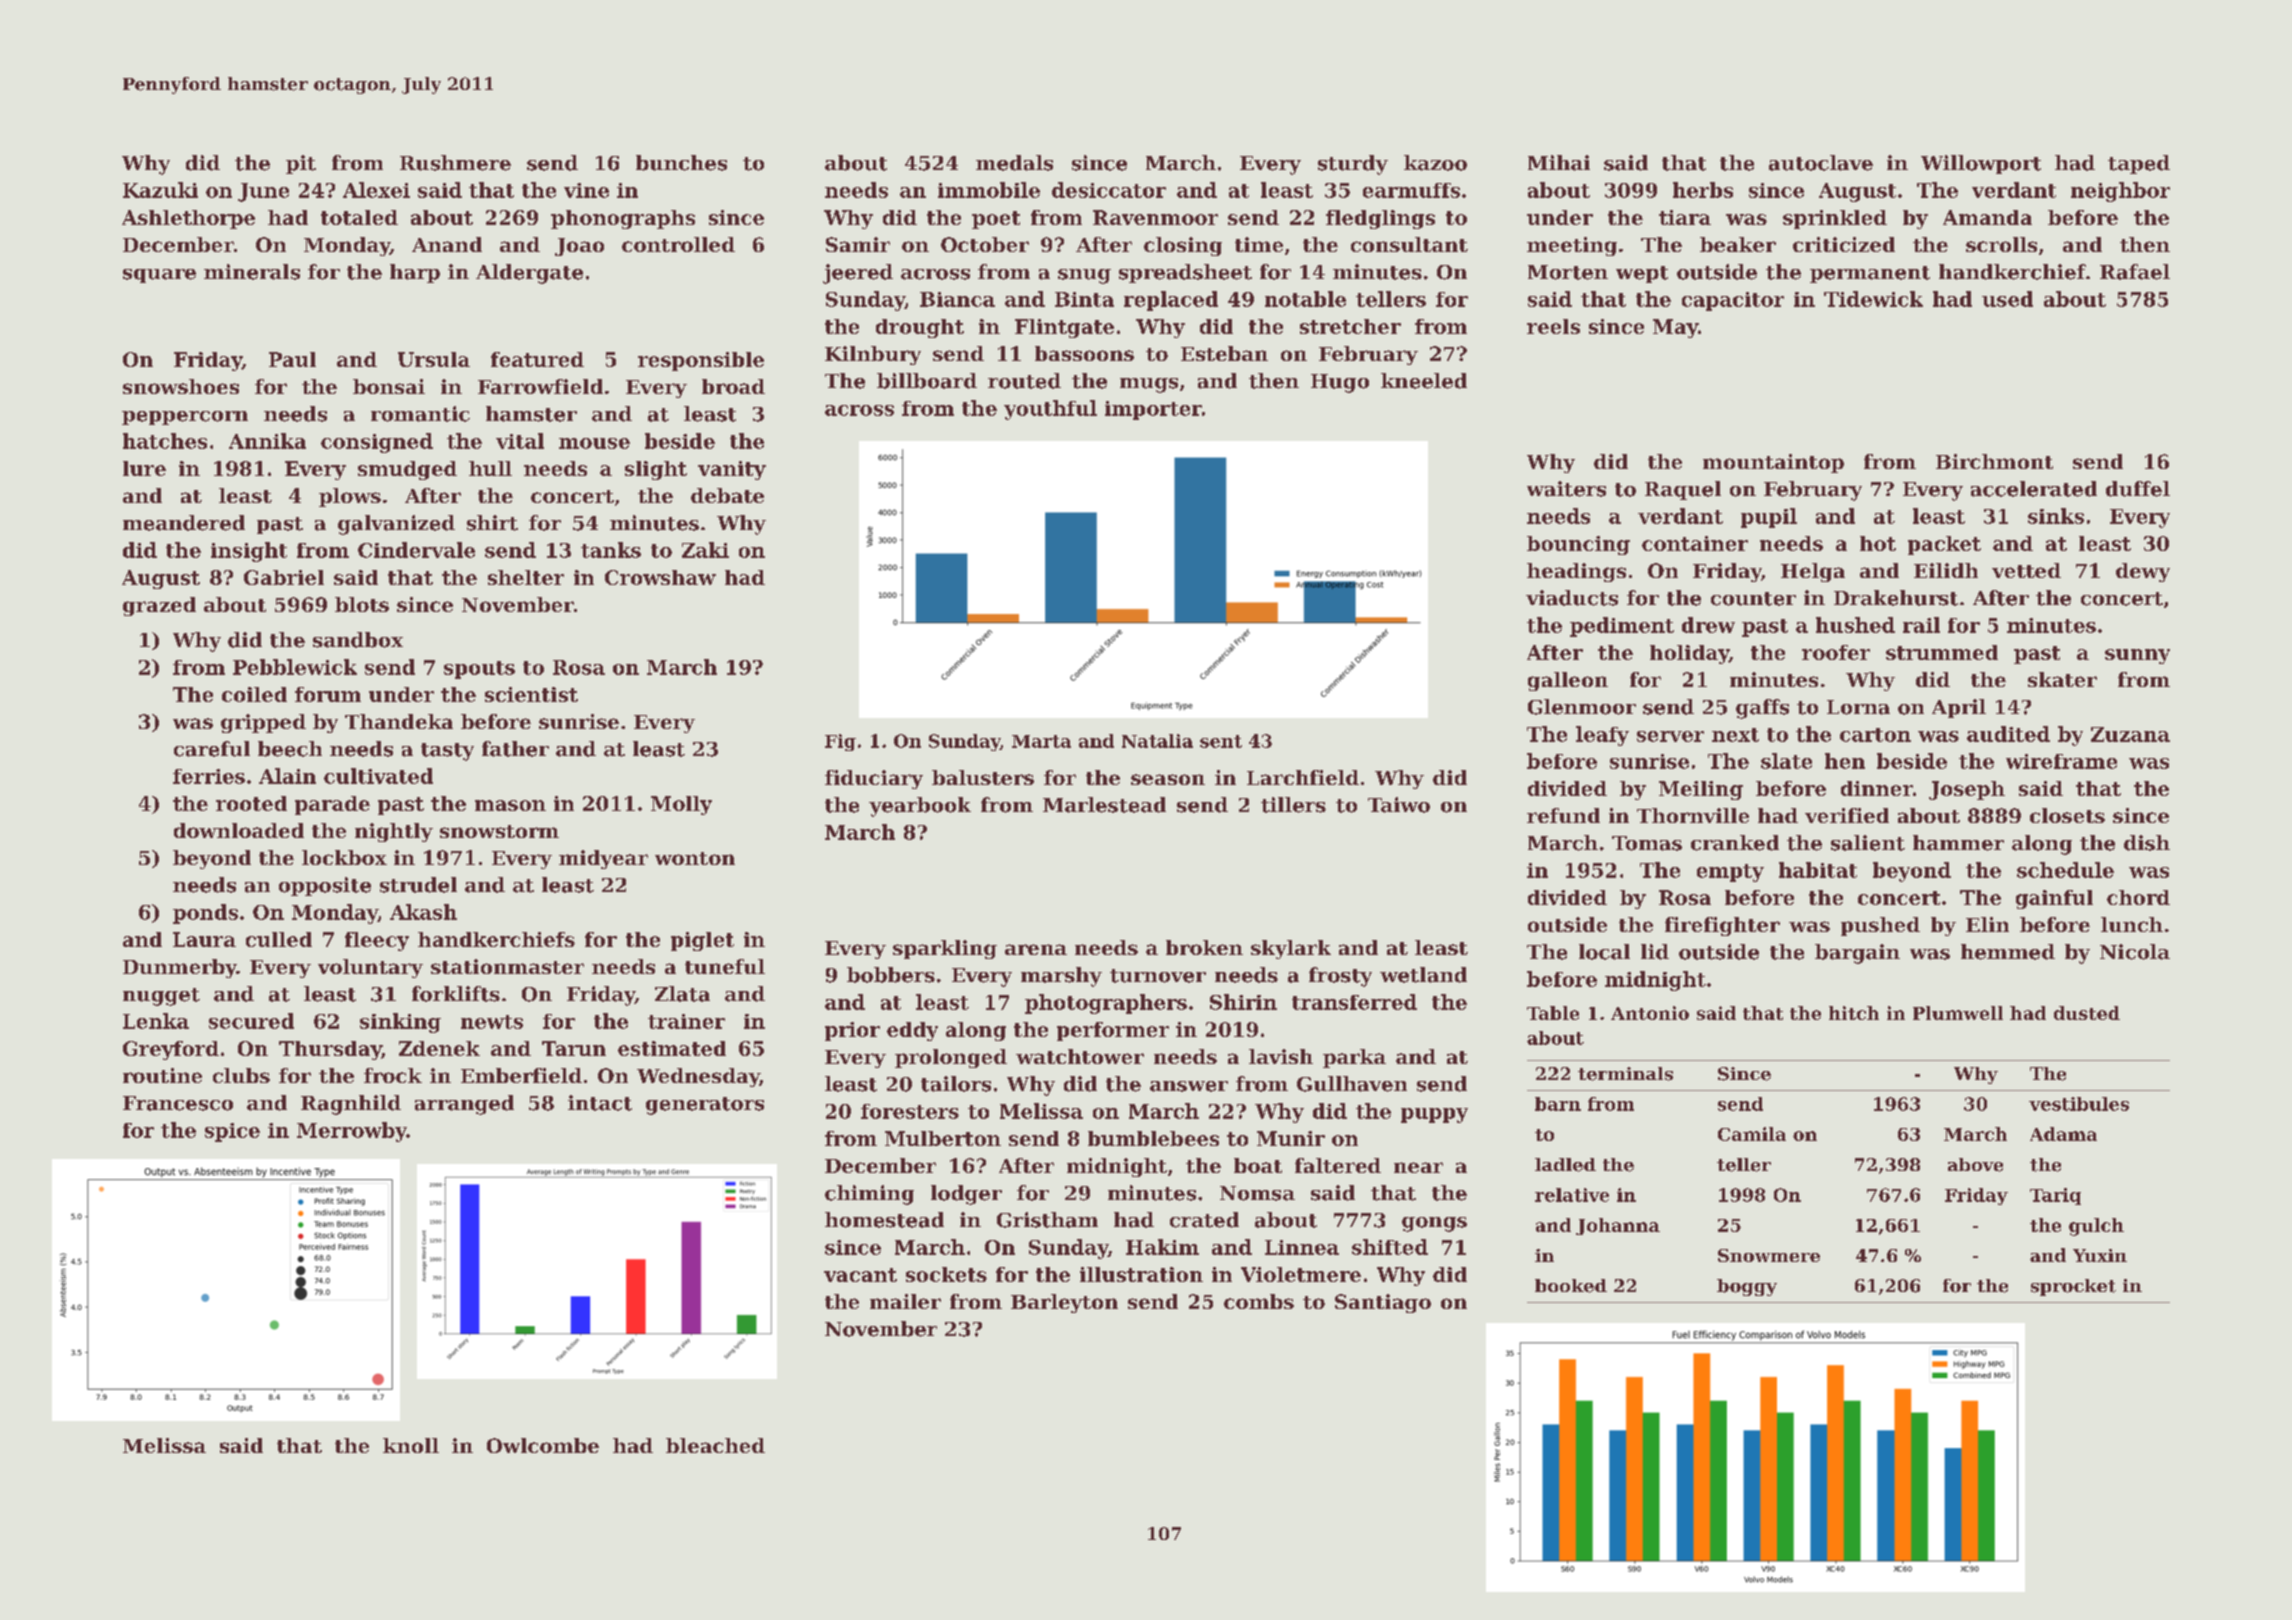  Describe the element at coordinates (1896, 598) in the document. I see `Drakehurst` at that location.
